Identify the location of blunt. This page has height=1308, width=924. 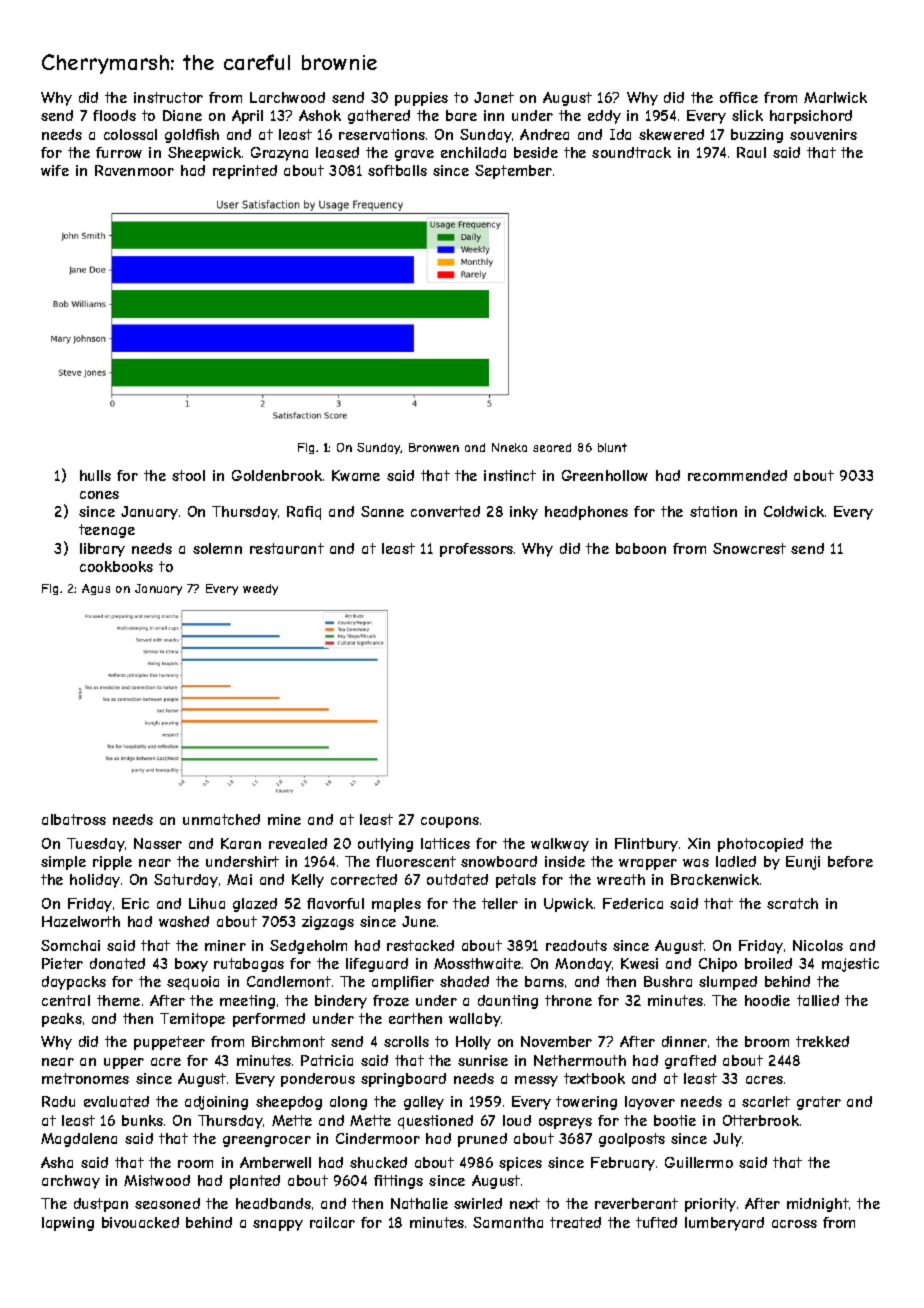
(612, 447).
